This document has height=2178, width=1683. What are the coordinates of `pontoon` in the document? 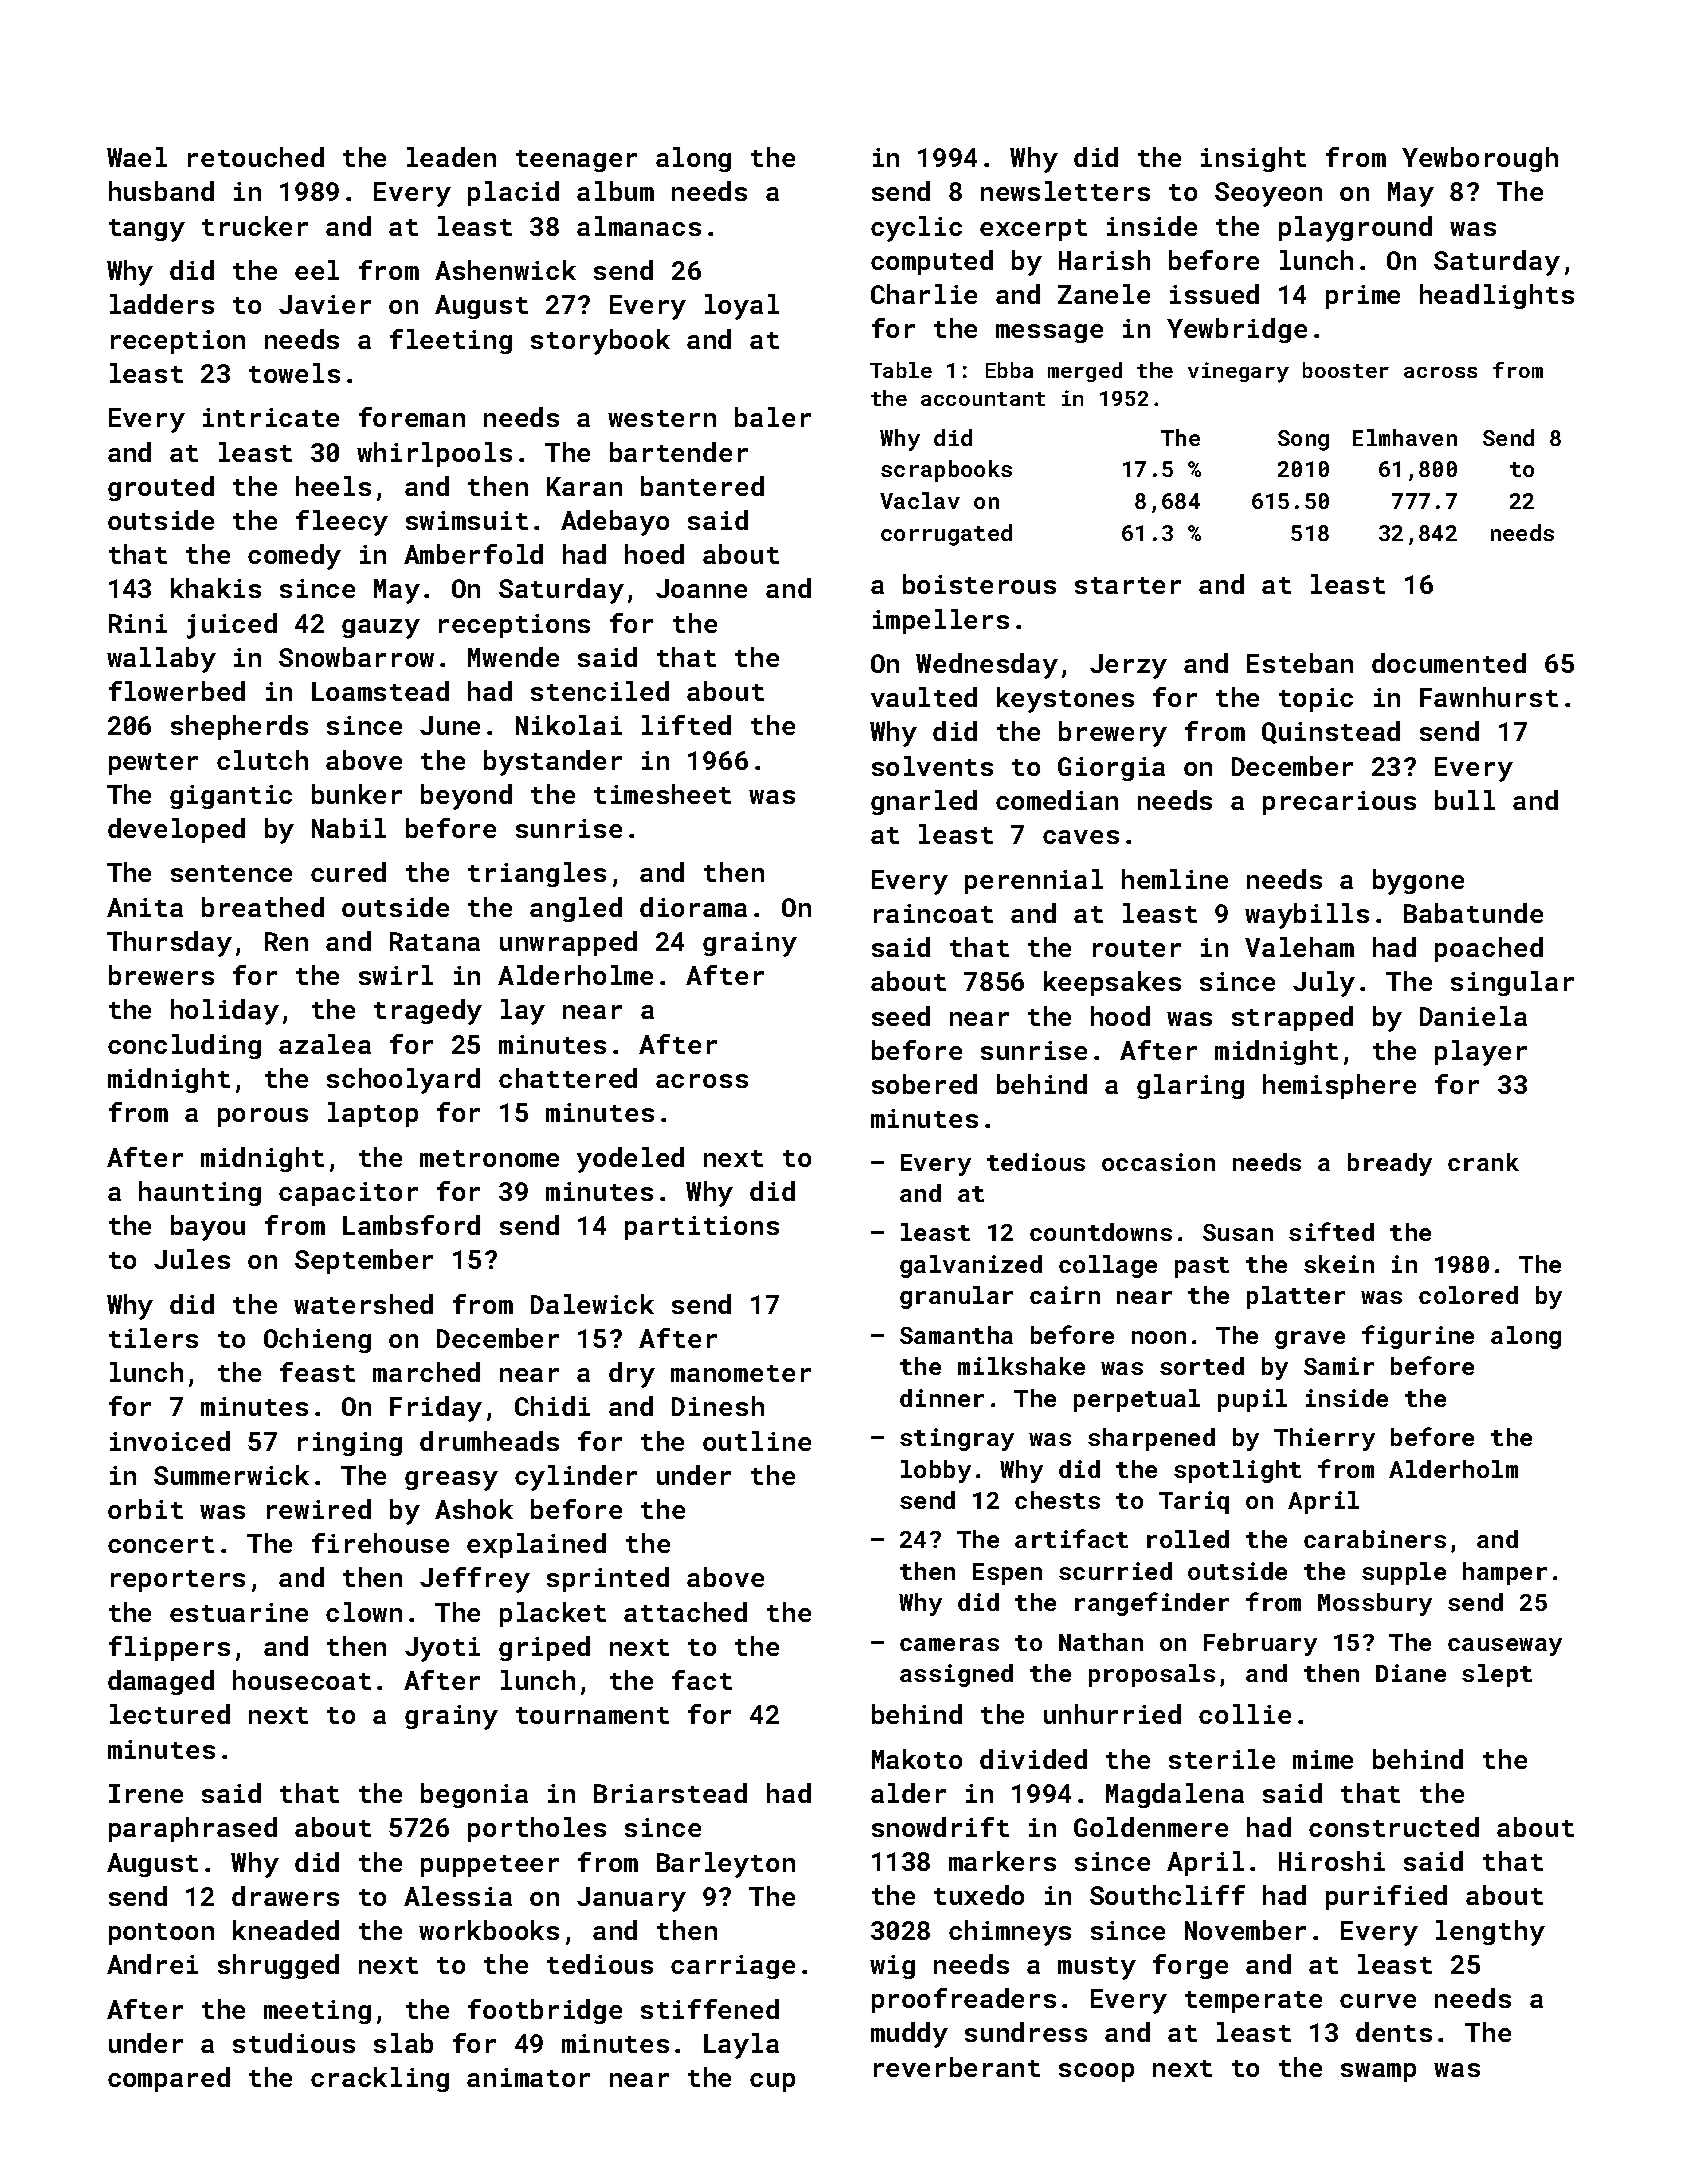 It's located at (161, 1934).
